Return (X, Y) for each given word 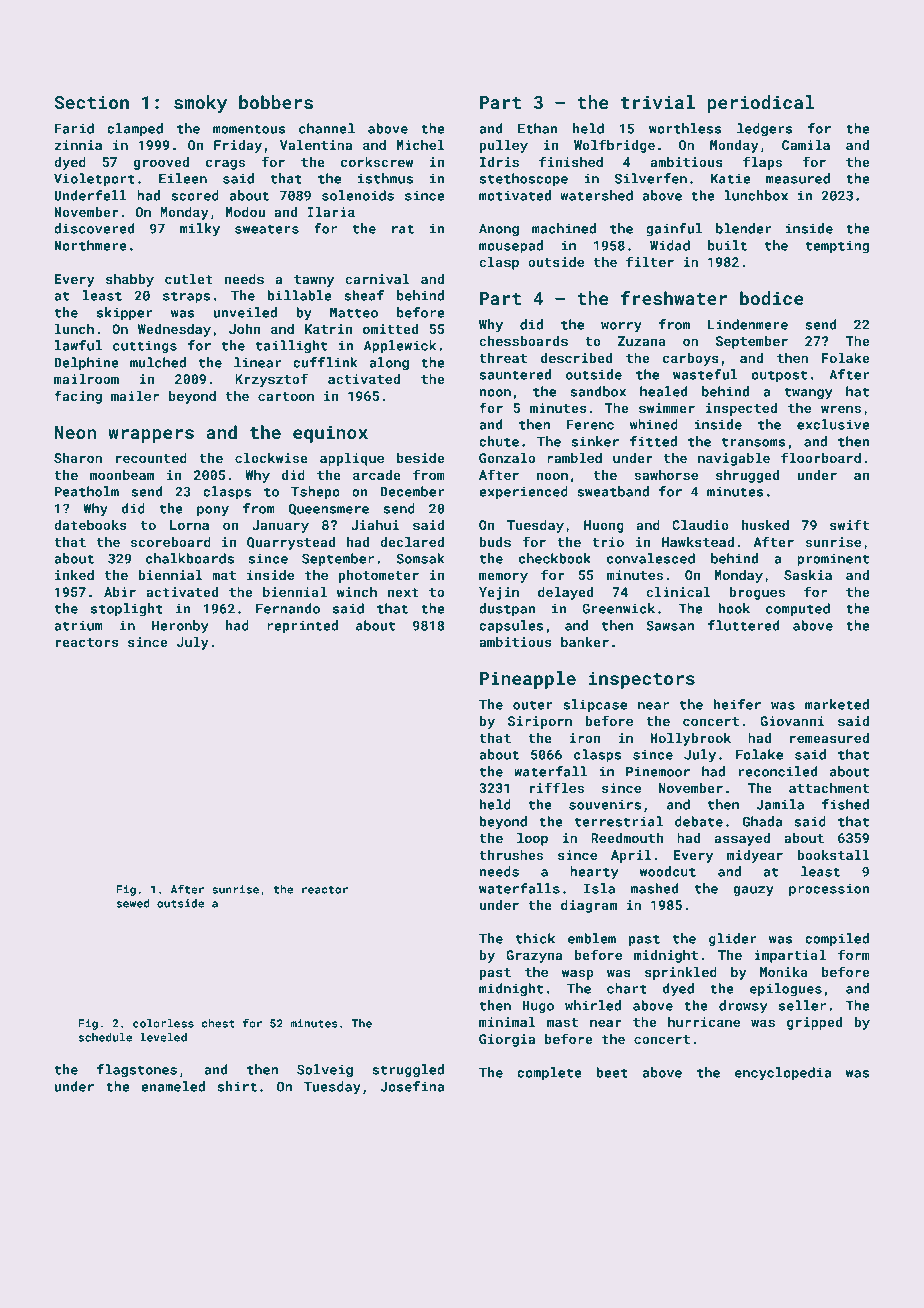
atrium (78, 625)
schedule (105, 1037)
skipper (124, 314)
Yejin (499, 593)
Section (91, 102)
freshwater (674, 298)
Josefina (412, 1086)
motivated (515, 195)
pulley (504, 146)
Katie (731, 178)
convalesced (651, 558)
